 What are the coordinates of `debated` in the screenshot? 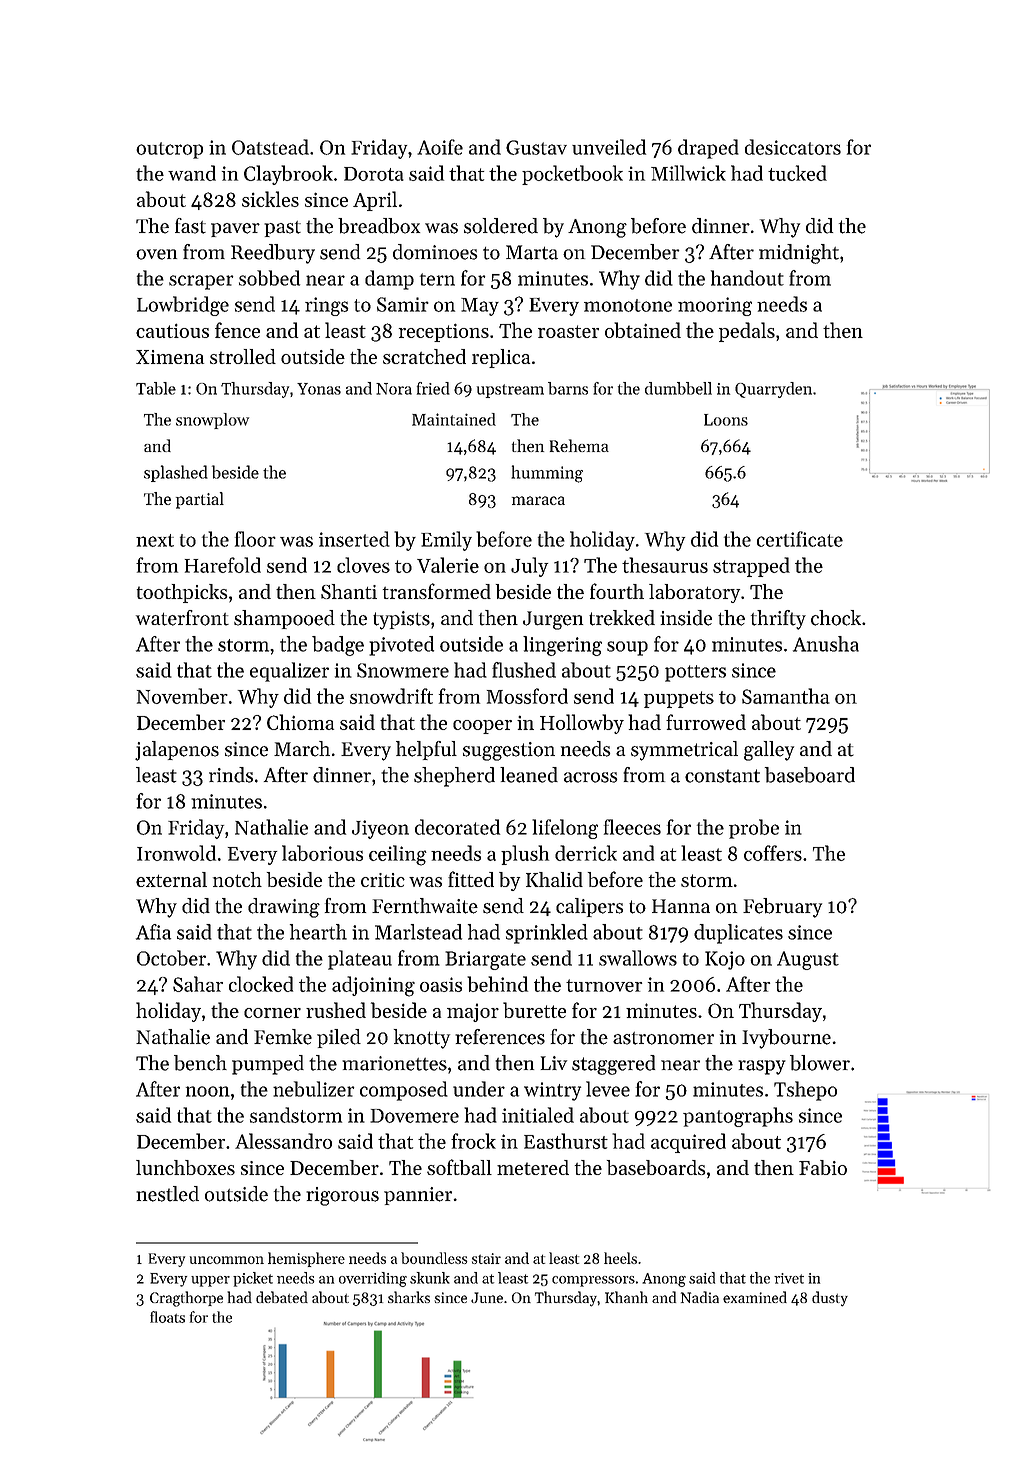 It's located at (282, 1297).
